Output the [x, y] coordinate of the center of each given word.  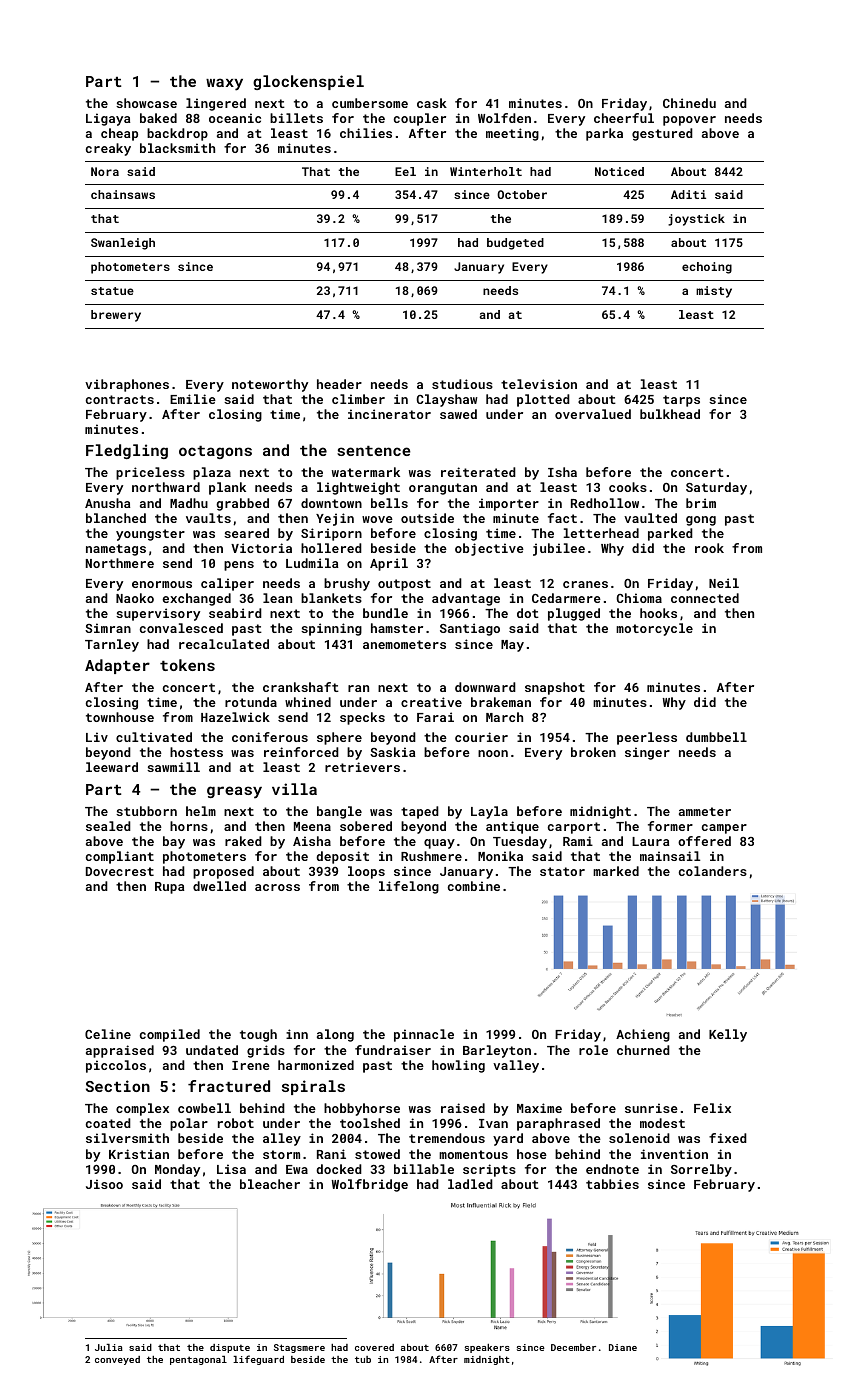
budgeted [515, 244]
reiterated [478, 472]
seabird [235, 613]
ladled [470, 1184]
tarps [681, 401]
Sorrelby [701, 1170]
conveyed [117, 1360]
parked [670, 534]
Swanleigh [123, 244]
